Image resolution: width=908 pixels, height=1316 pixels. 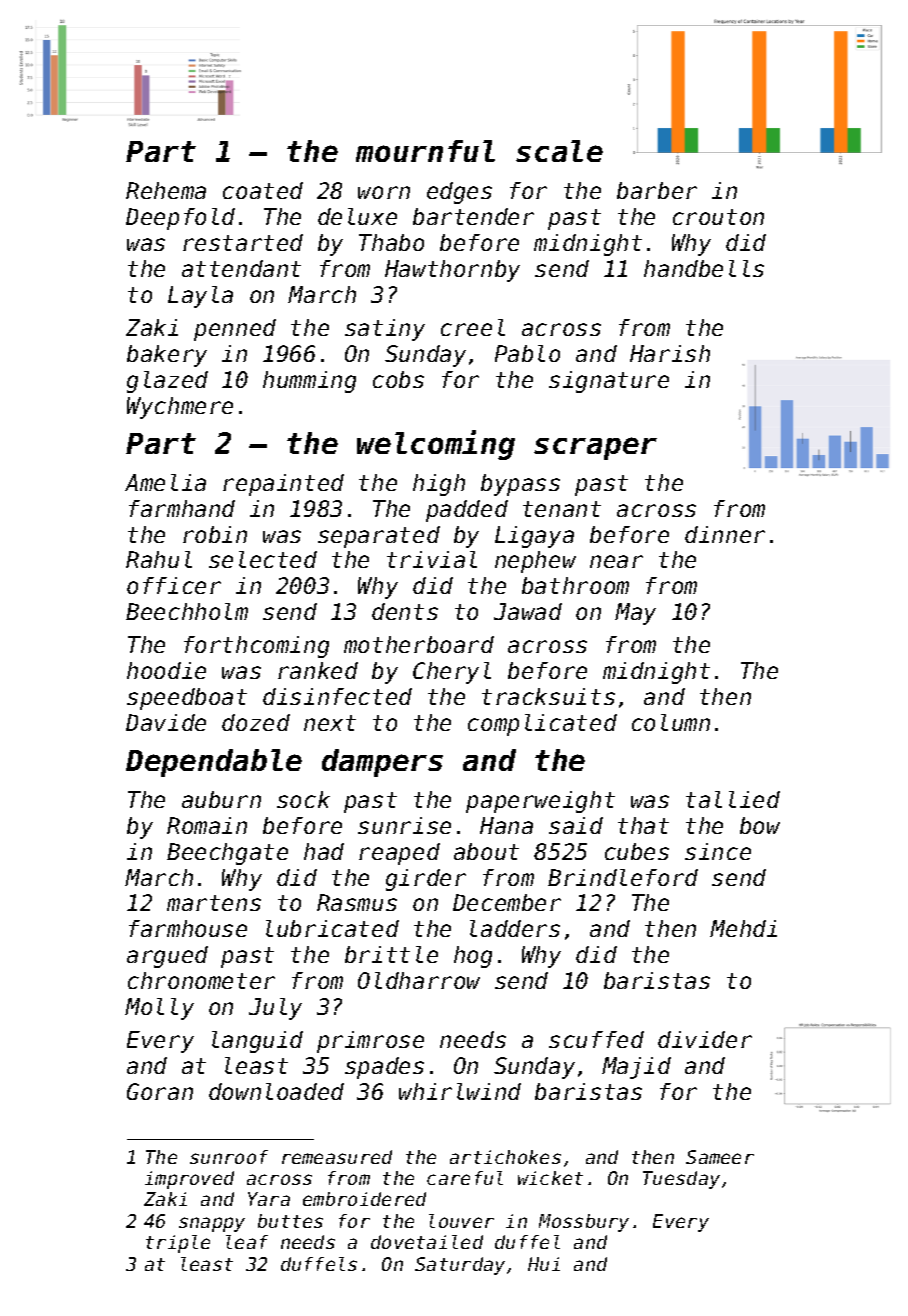 What do you see at coordinates (704, 268) in the page?
I see `handbells` at bounding box center [704, 268].
